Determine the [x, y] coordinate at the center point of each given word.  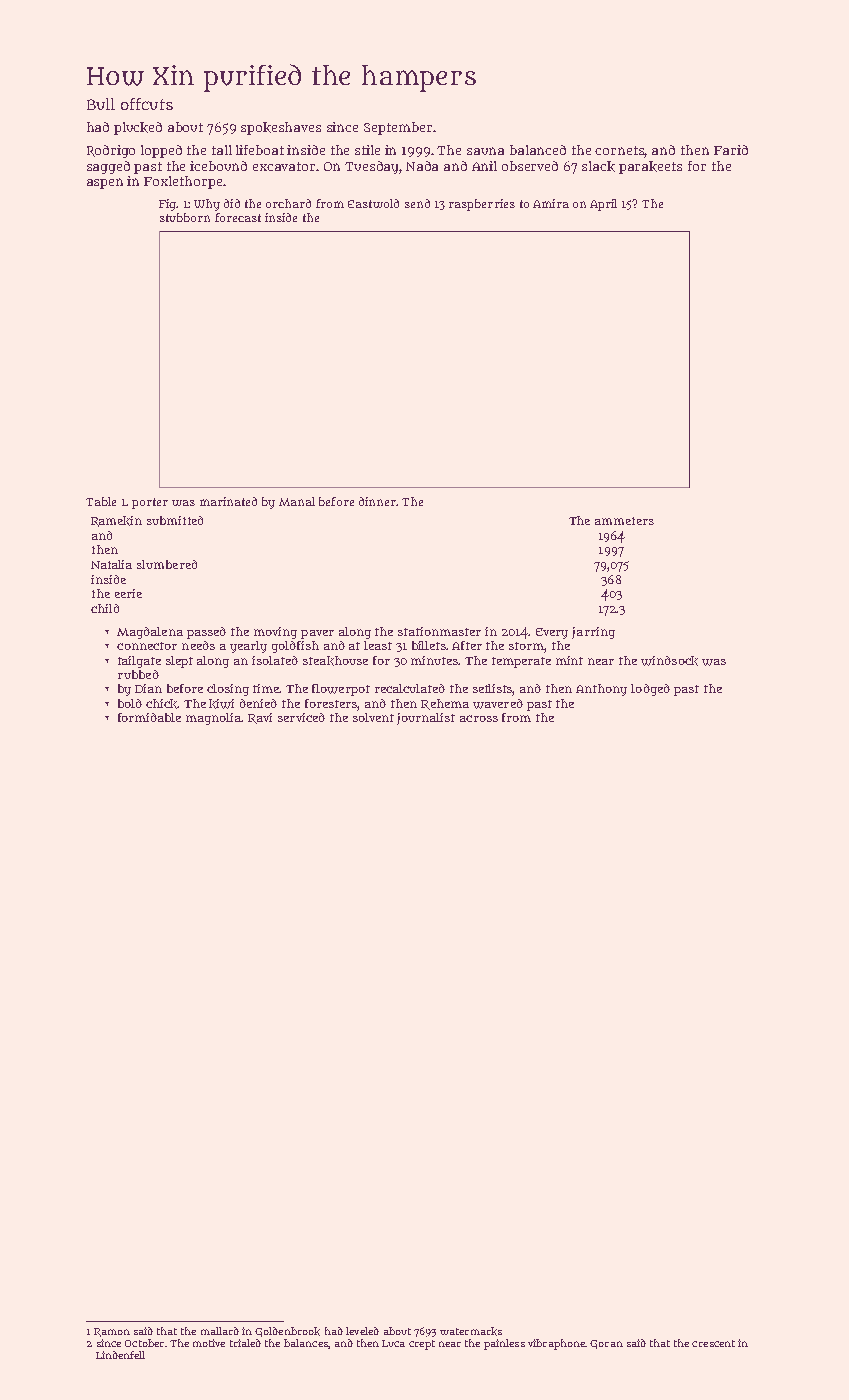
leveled [362, 1331]
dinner [377, 501]
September [398, 128]
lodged [650, 690]
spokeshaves [281, 128]
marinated [228, 501]
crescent [713, 1343]
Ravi [260, 718]
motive [209, 1343]
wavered [498, 704]
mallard [220, 1331]
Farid [731, 150]
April [603, 205]
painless [504, 1344]
